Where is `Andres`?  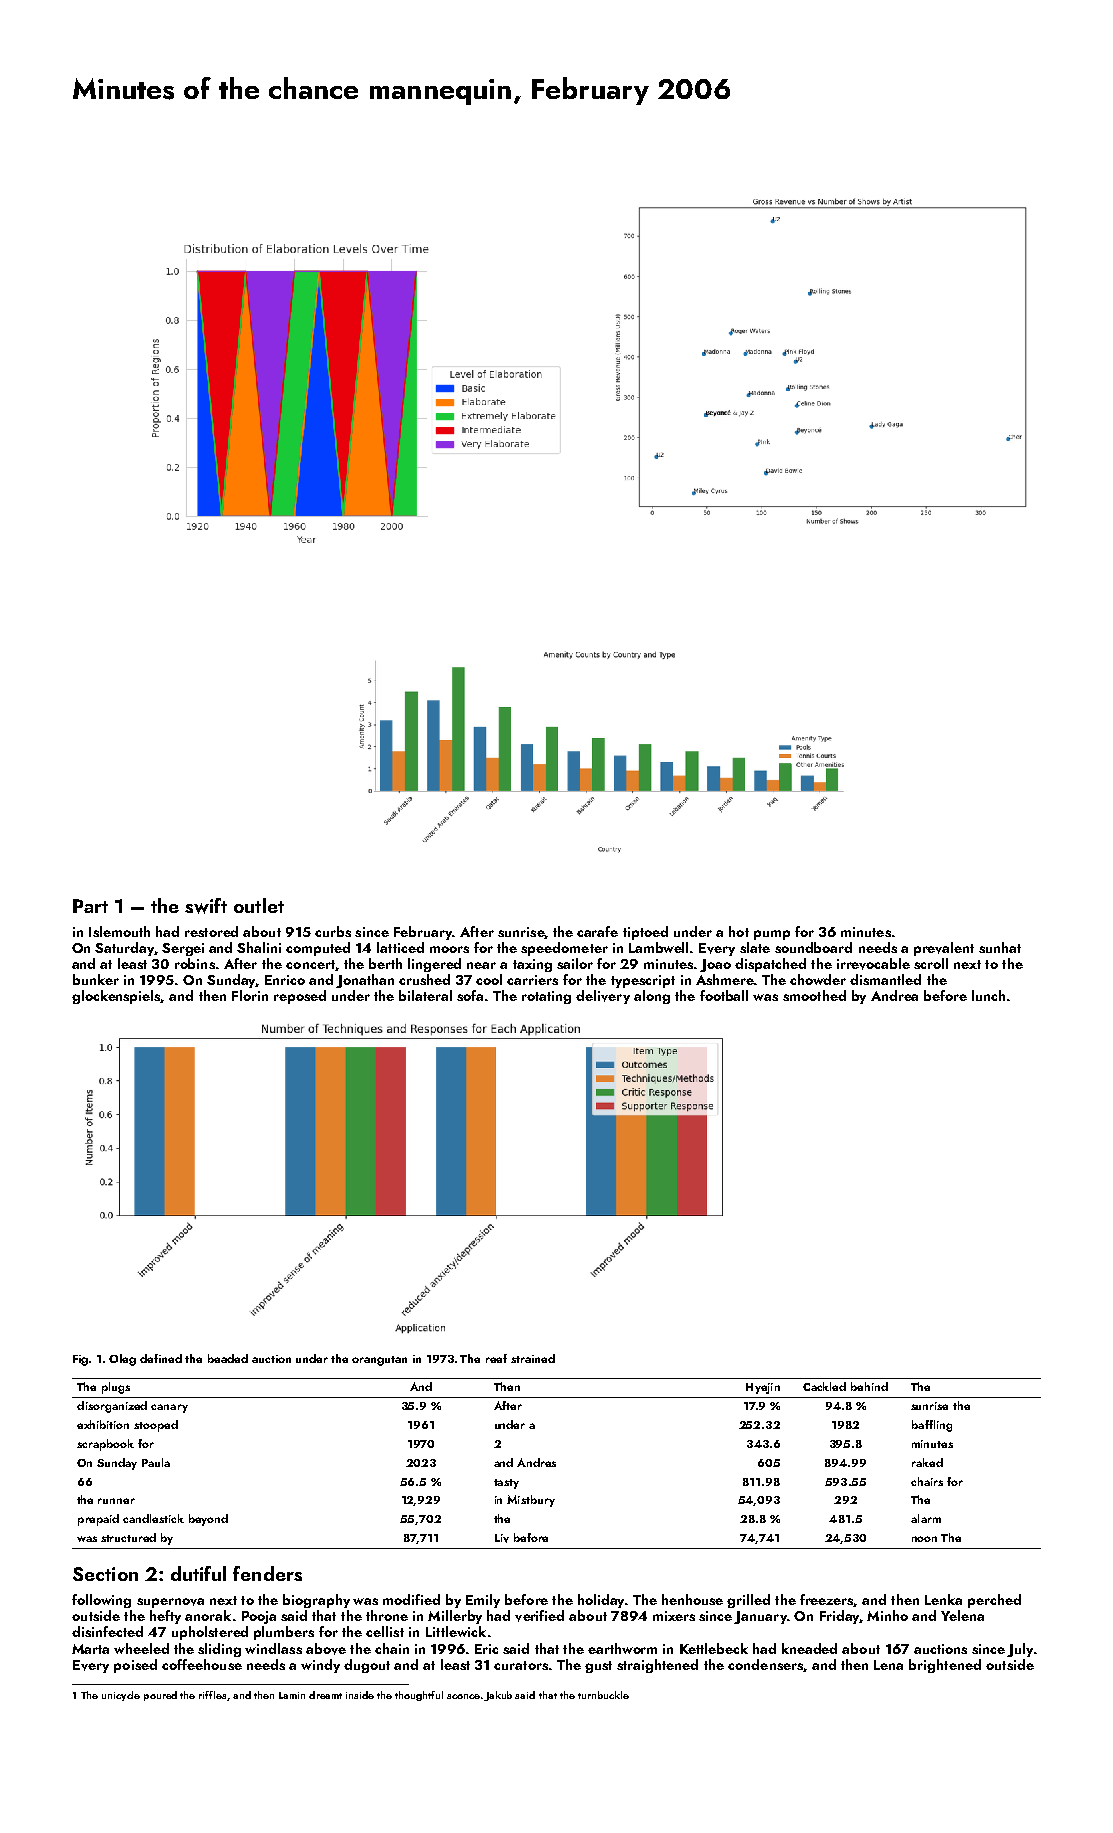 Andres is located at coordinates (536, 1462).
